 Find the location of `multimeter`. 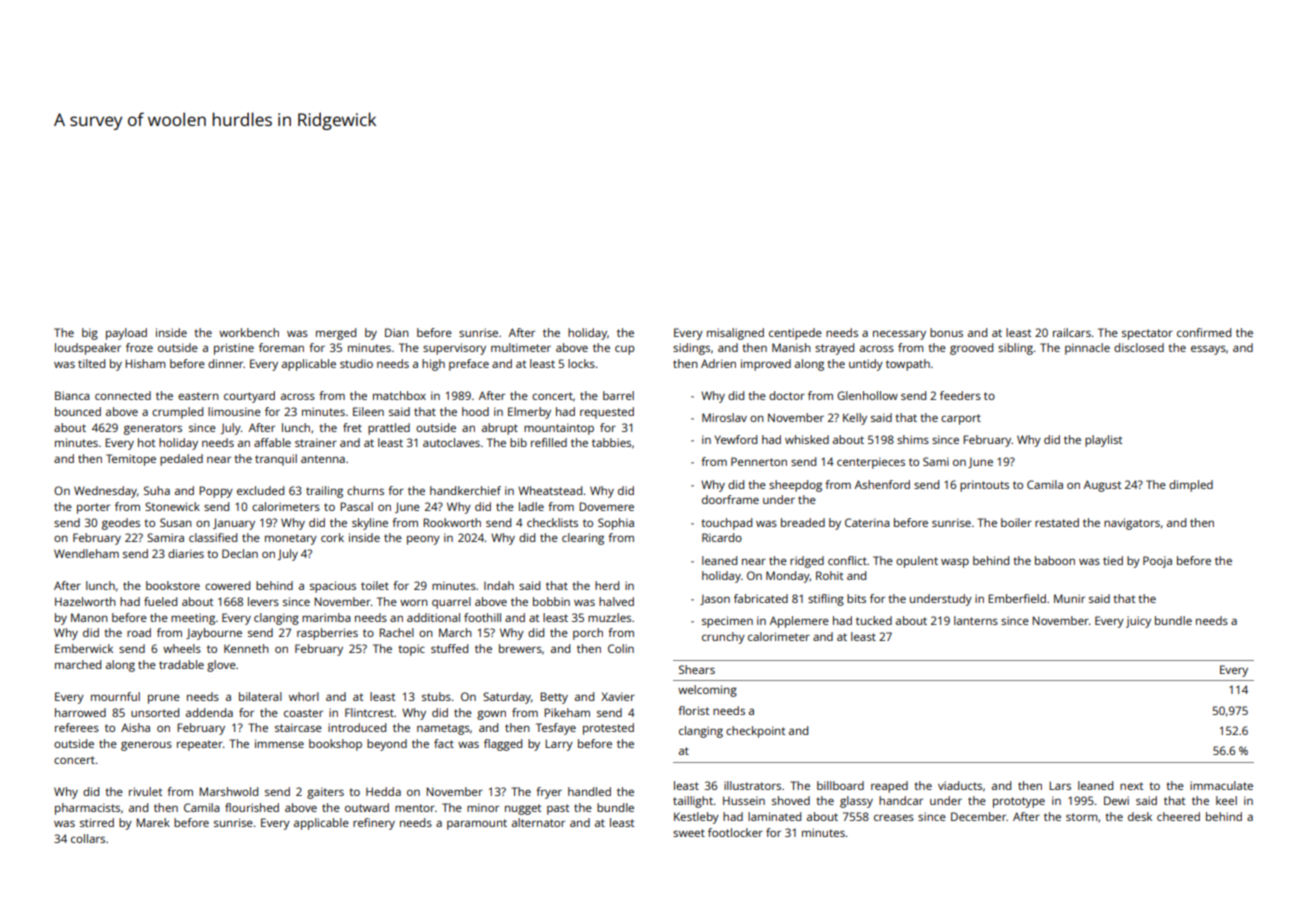

multimeter is located at coordinates (521, 347).
